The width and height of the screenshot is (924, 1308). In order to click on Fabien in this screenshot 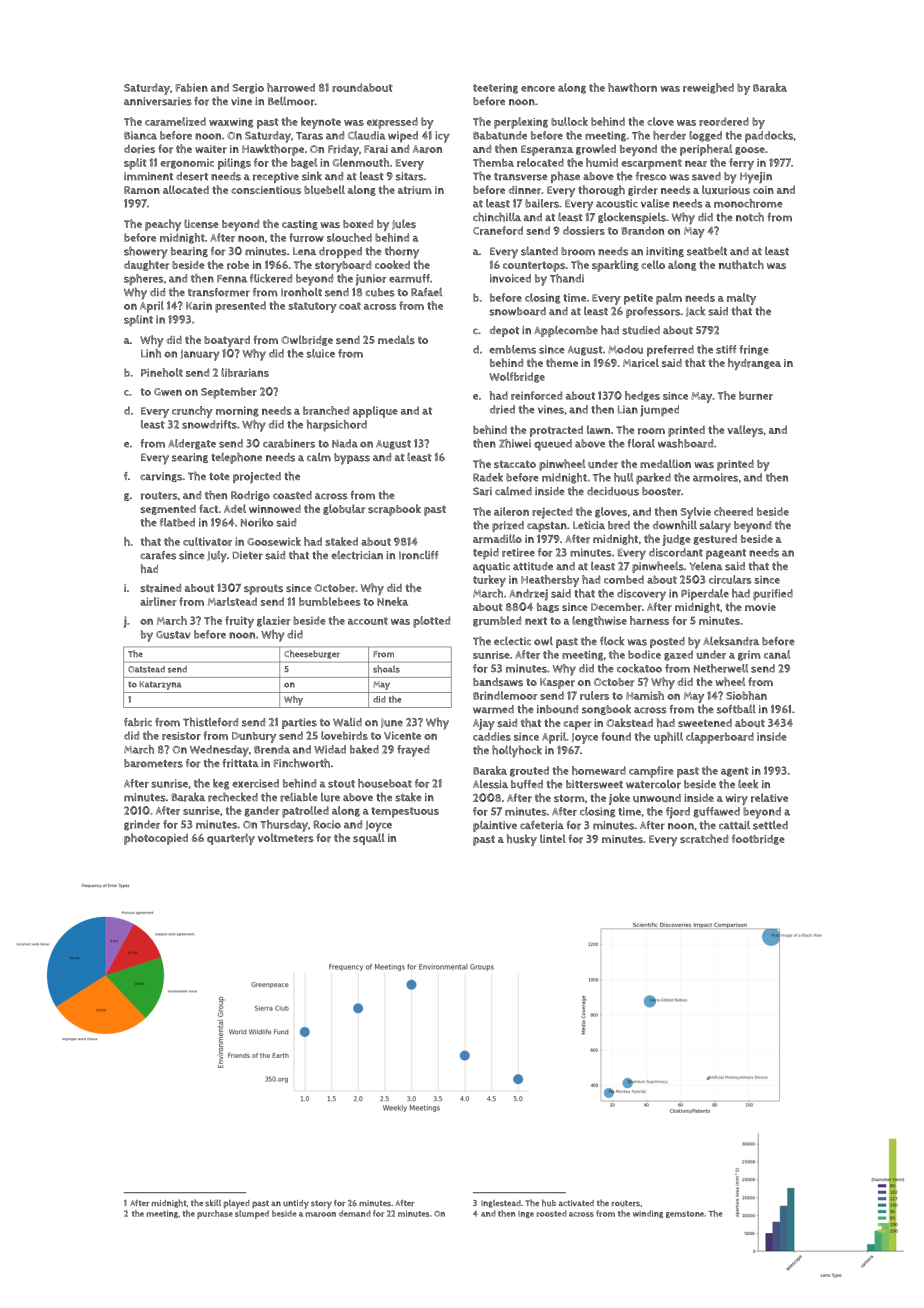, I will do `click(192, 87)`.
